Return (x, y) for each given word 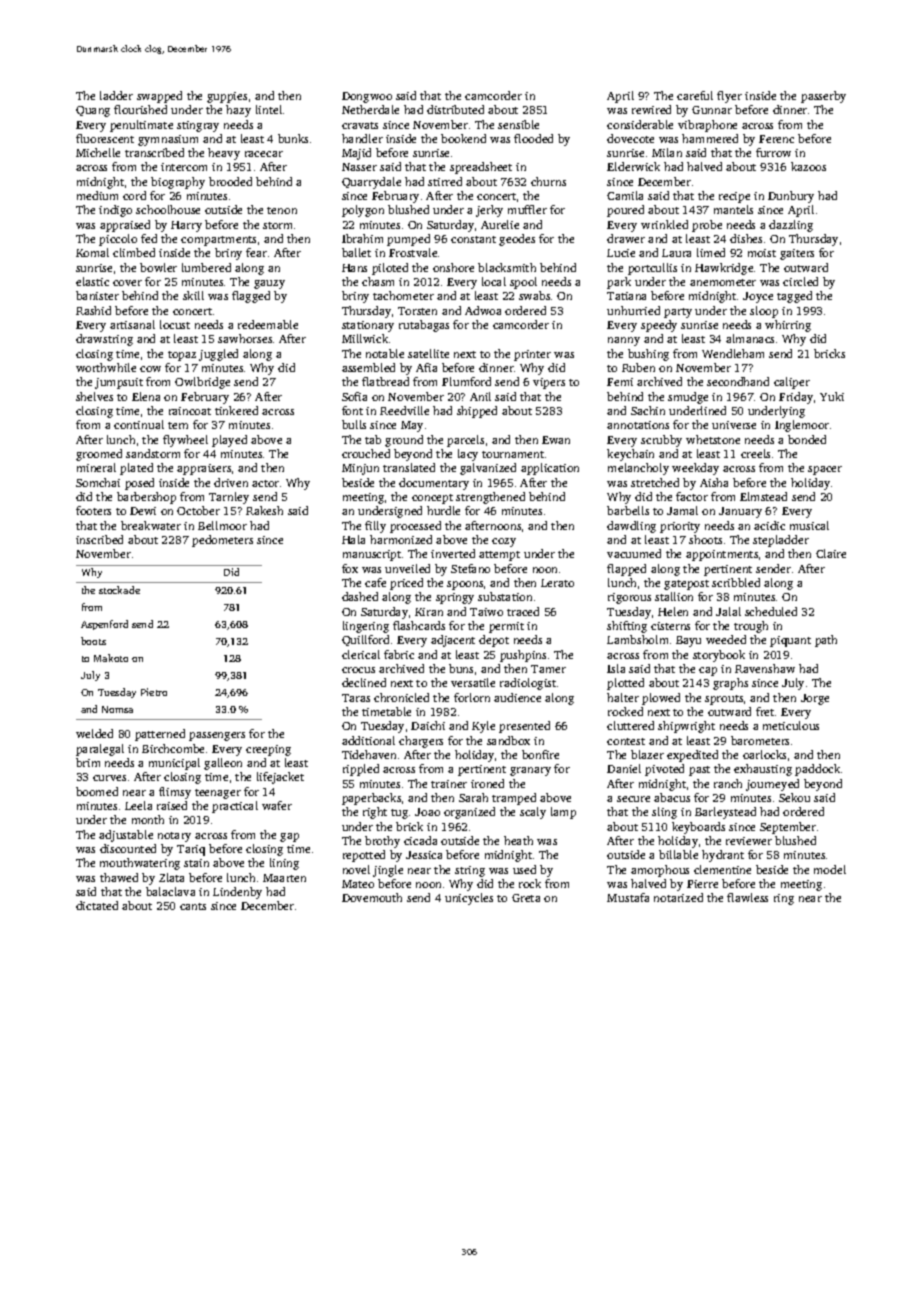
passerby (823, 97)
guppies (227, 97)
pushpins (523, 656)
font (352, 410)
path (826, 641)
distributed (455, 109)
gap (289, 837)
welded (94, 733)
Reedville (404, 410)
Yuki (832, 396)
